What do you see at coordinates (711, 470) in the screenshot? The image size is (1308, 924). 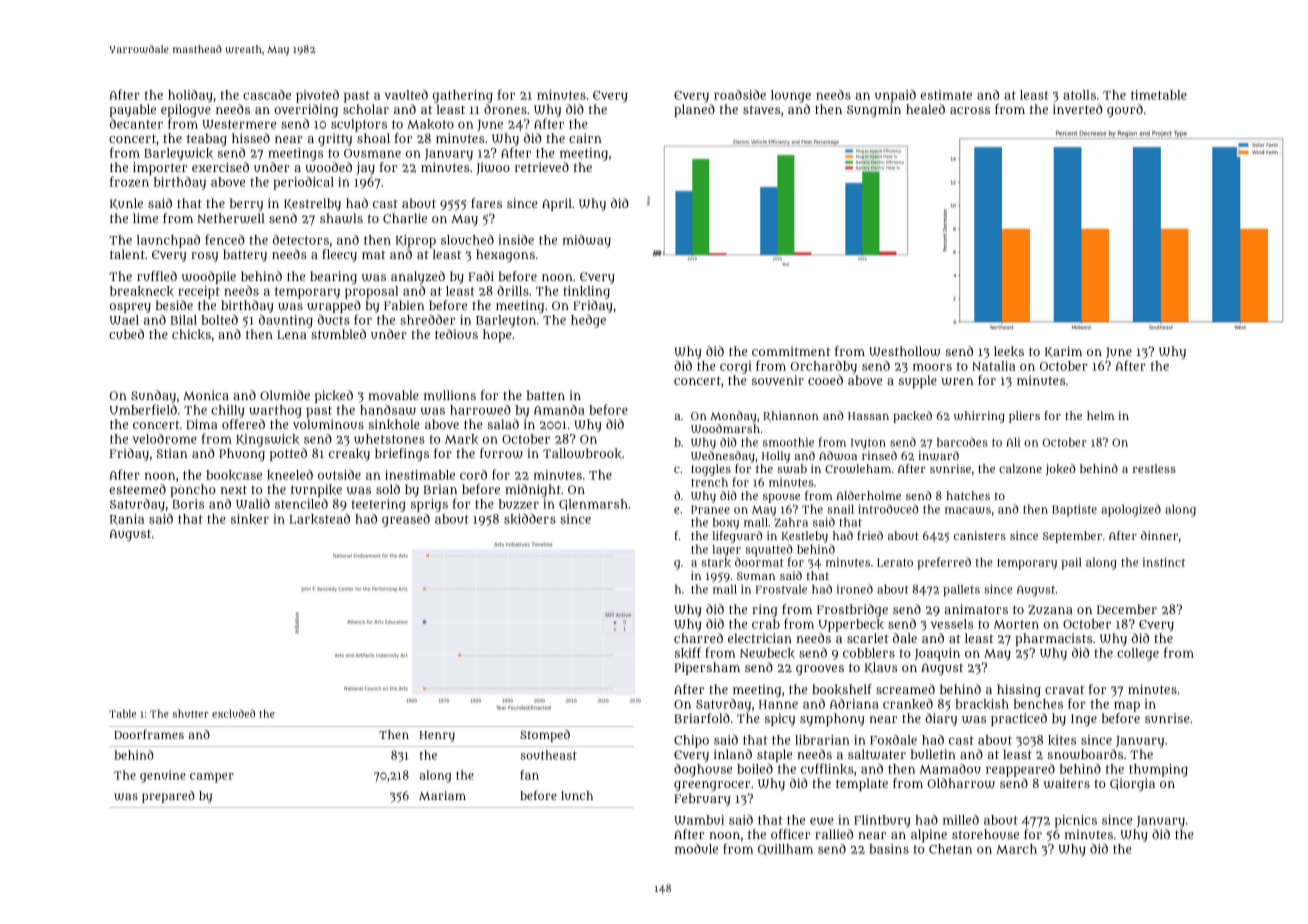 I see `toggles` at bounding box center [711, 470].
